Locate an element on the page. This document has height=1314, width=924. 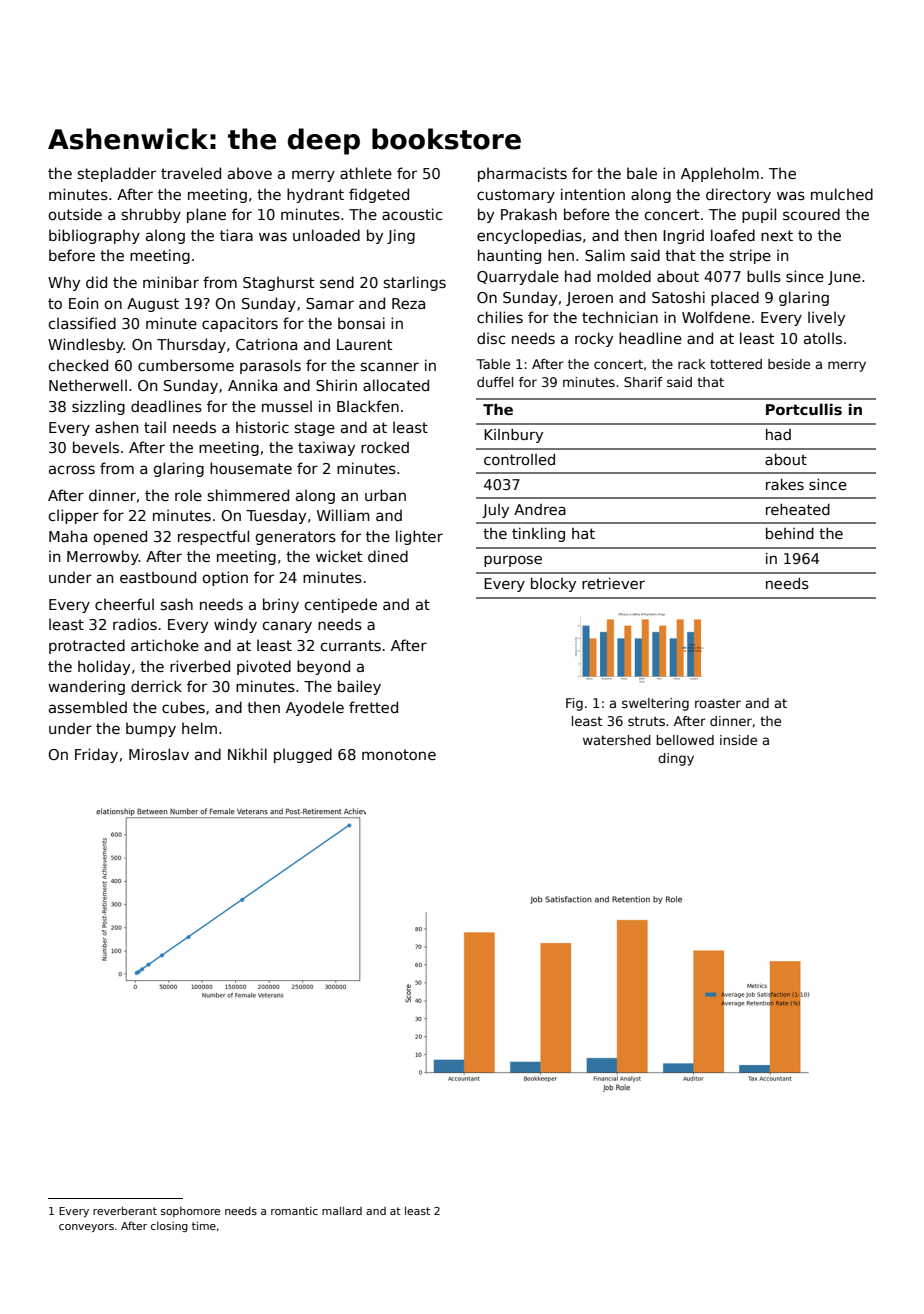
Portcullis is located at coordinates (804, 409).
